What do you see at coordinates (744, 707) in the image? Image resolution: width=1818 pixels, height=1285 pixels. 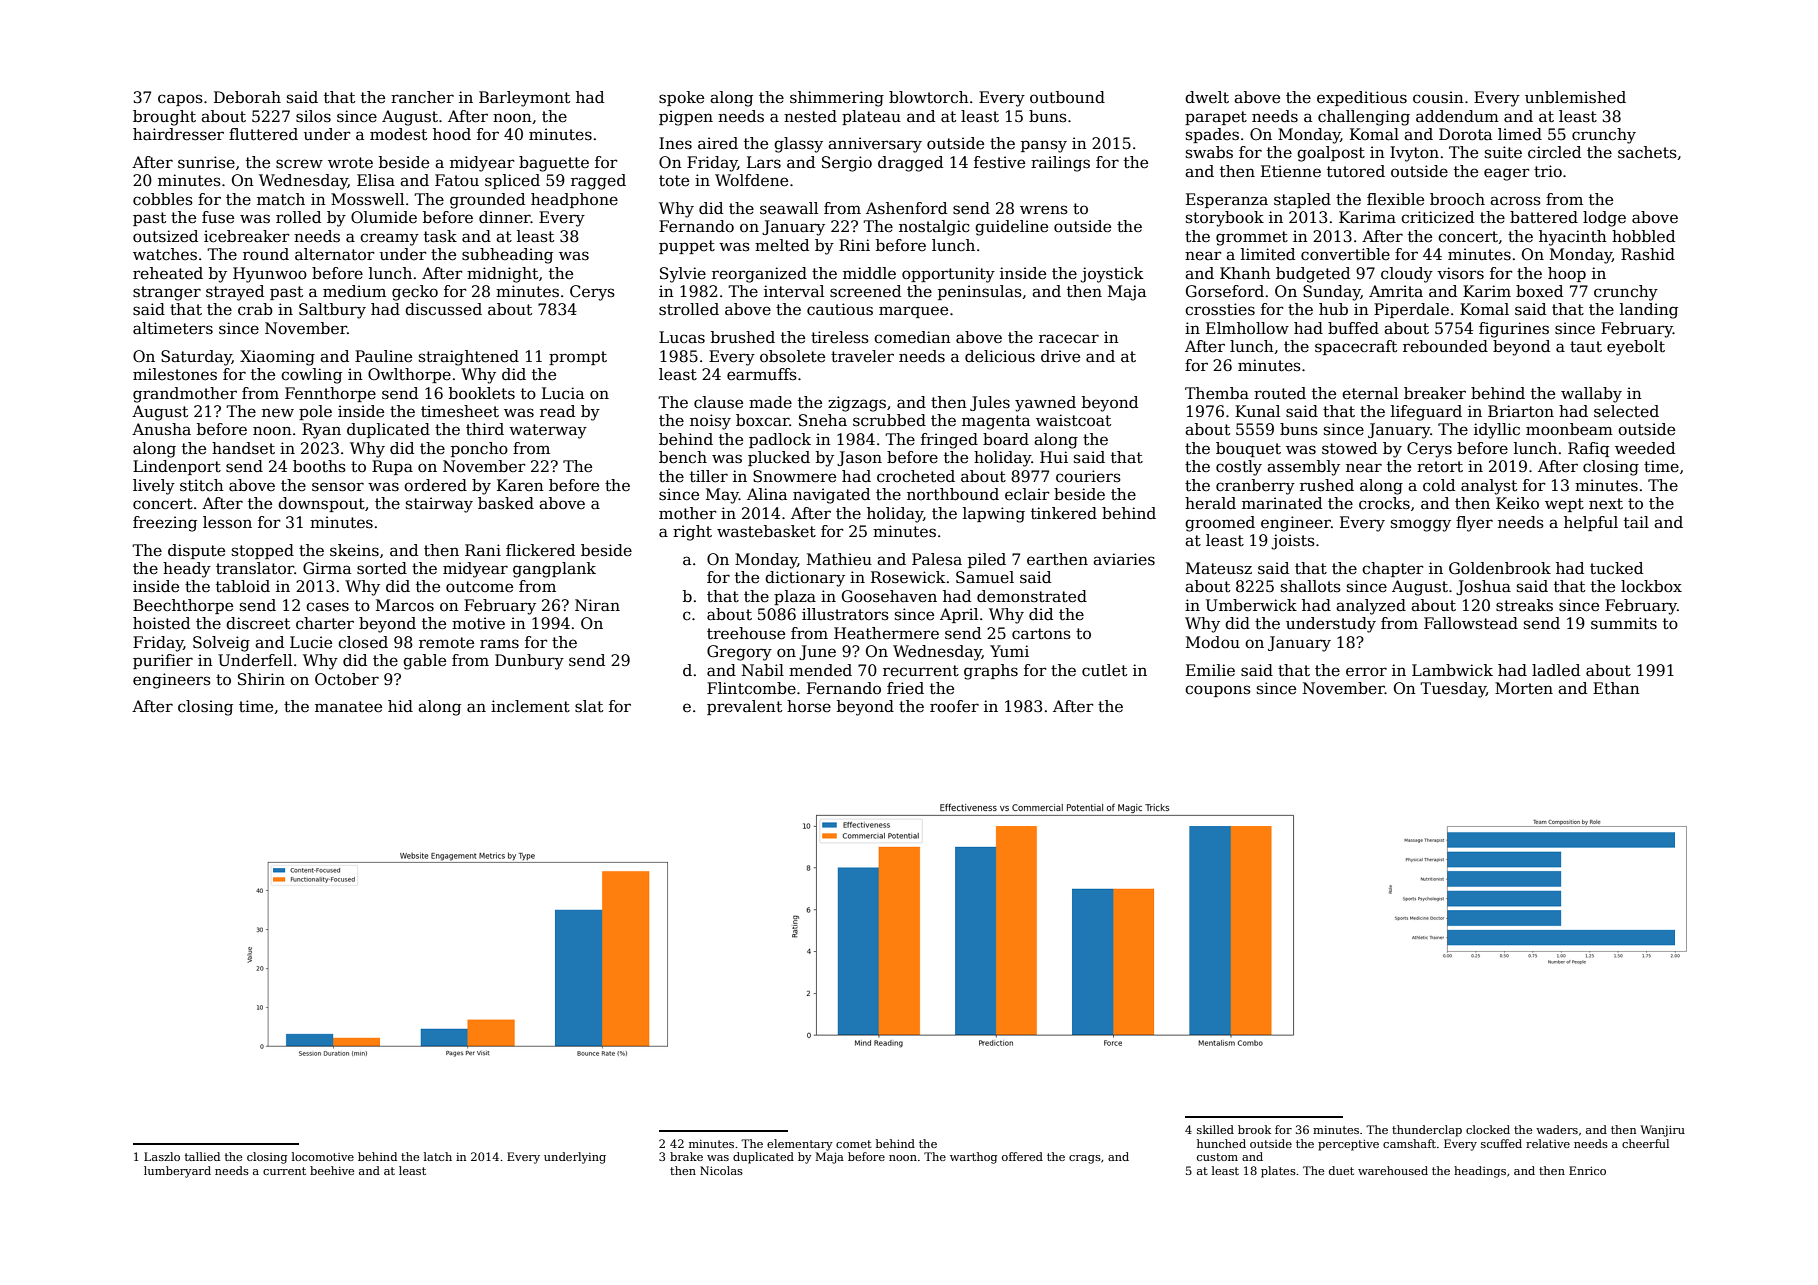 I see `prevalent` at bounding box center [744, 707].
